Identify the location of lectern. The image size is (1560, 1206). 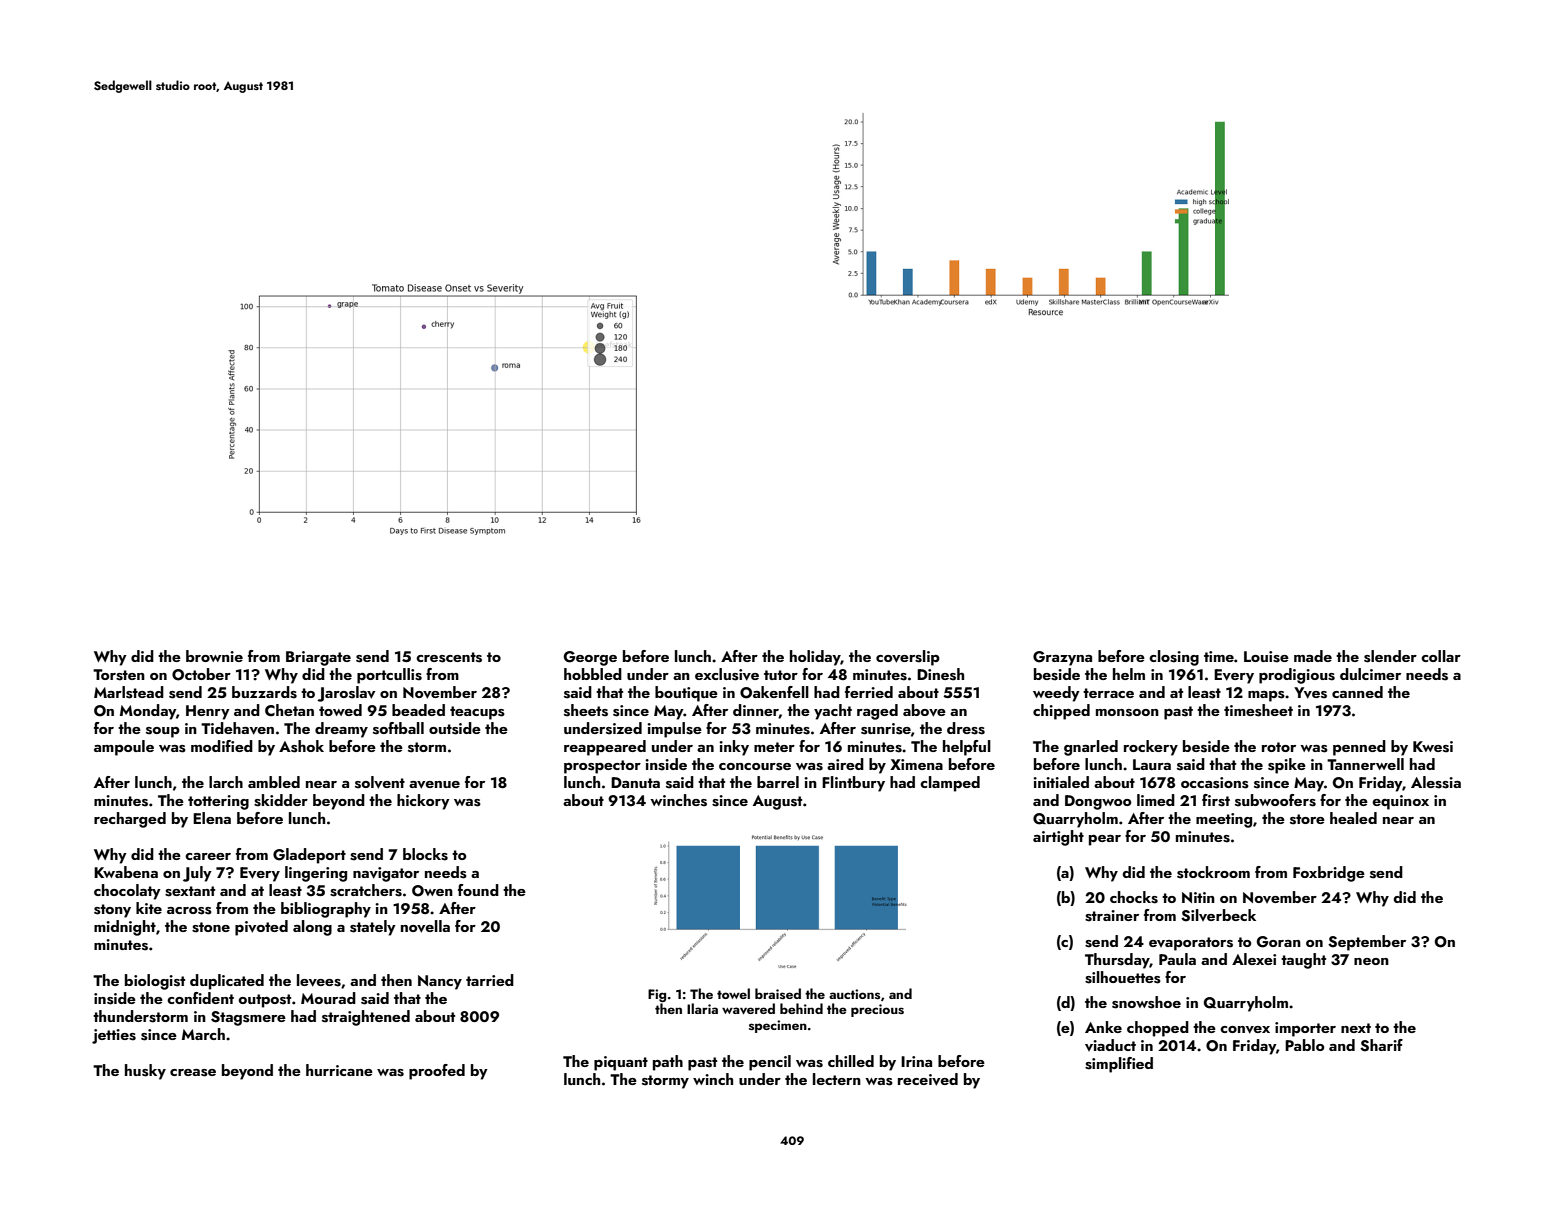
(837, 1079).
